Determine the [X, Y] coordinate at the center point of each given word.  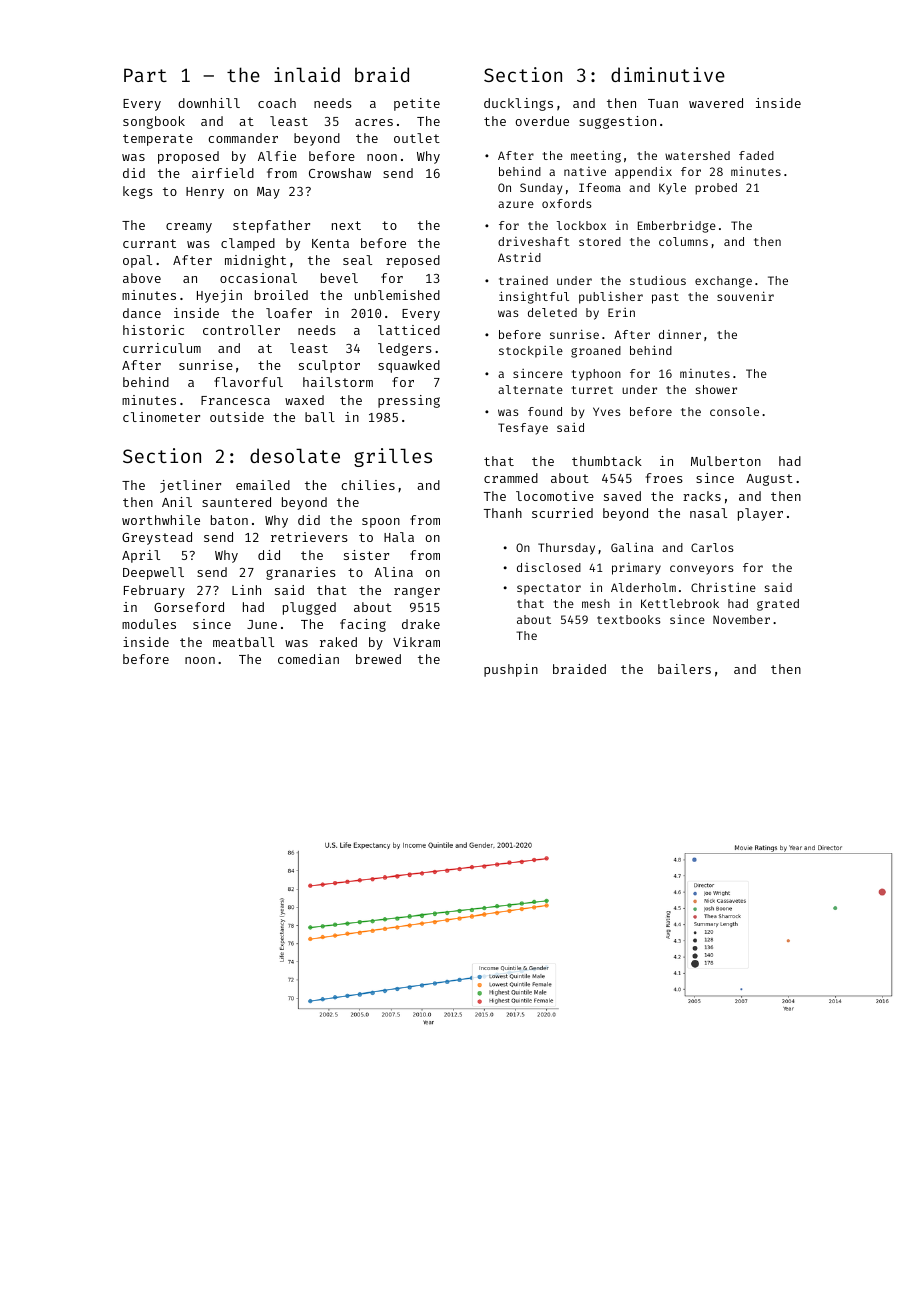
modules [149, 624]
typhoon [596, 375]
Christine [723, 587]
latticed [409, 330]
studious [658, 280]
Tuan [663, 103]
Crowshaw [340, 173]
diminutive [668, 74]
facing [363, 625]
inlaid [307, 74]
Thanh [503, 513]
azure [516, 204]
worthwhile [161, 520]
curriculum [162, 348]
